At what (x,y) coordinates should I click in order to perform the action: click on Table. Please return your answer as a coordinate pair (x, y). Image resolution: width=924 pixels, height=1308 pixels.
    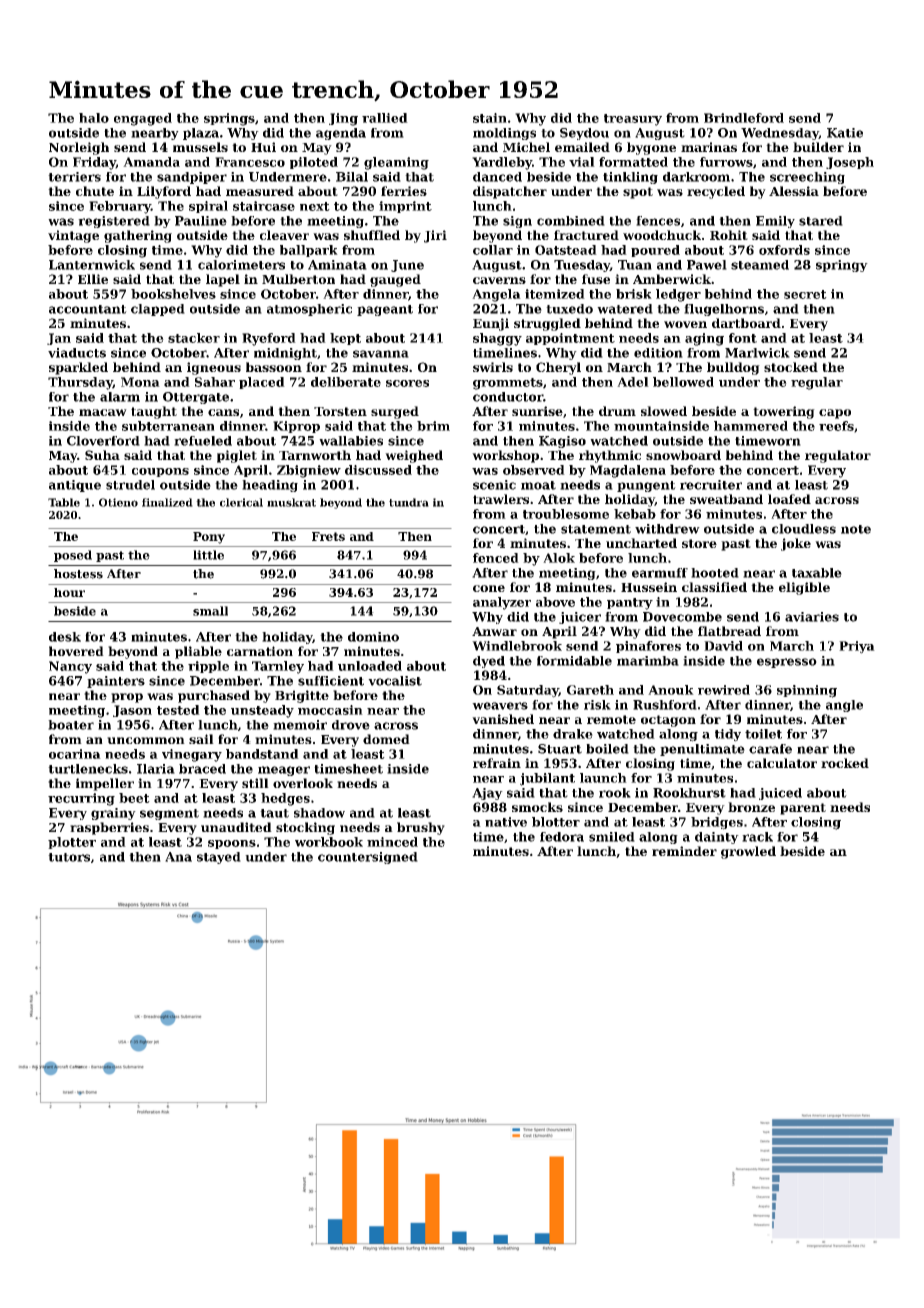
    Looking at the image, I should click on (64, 502).
